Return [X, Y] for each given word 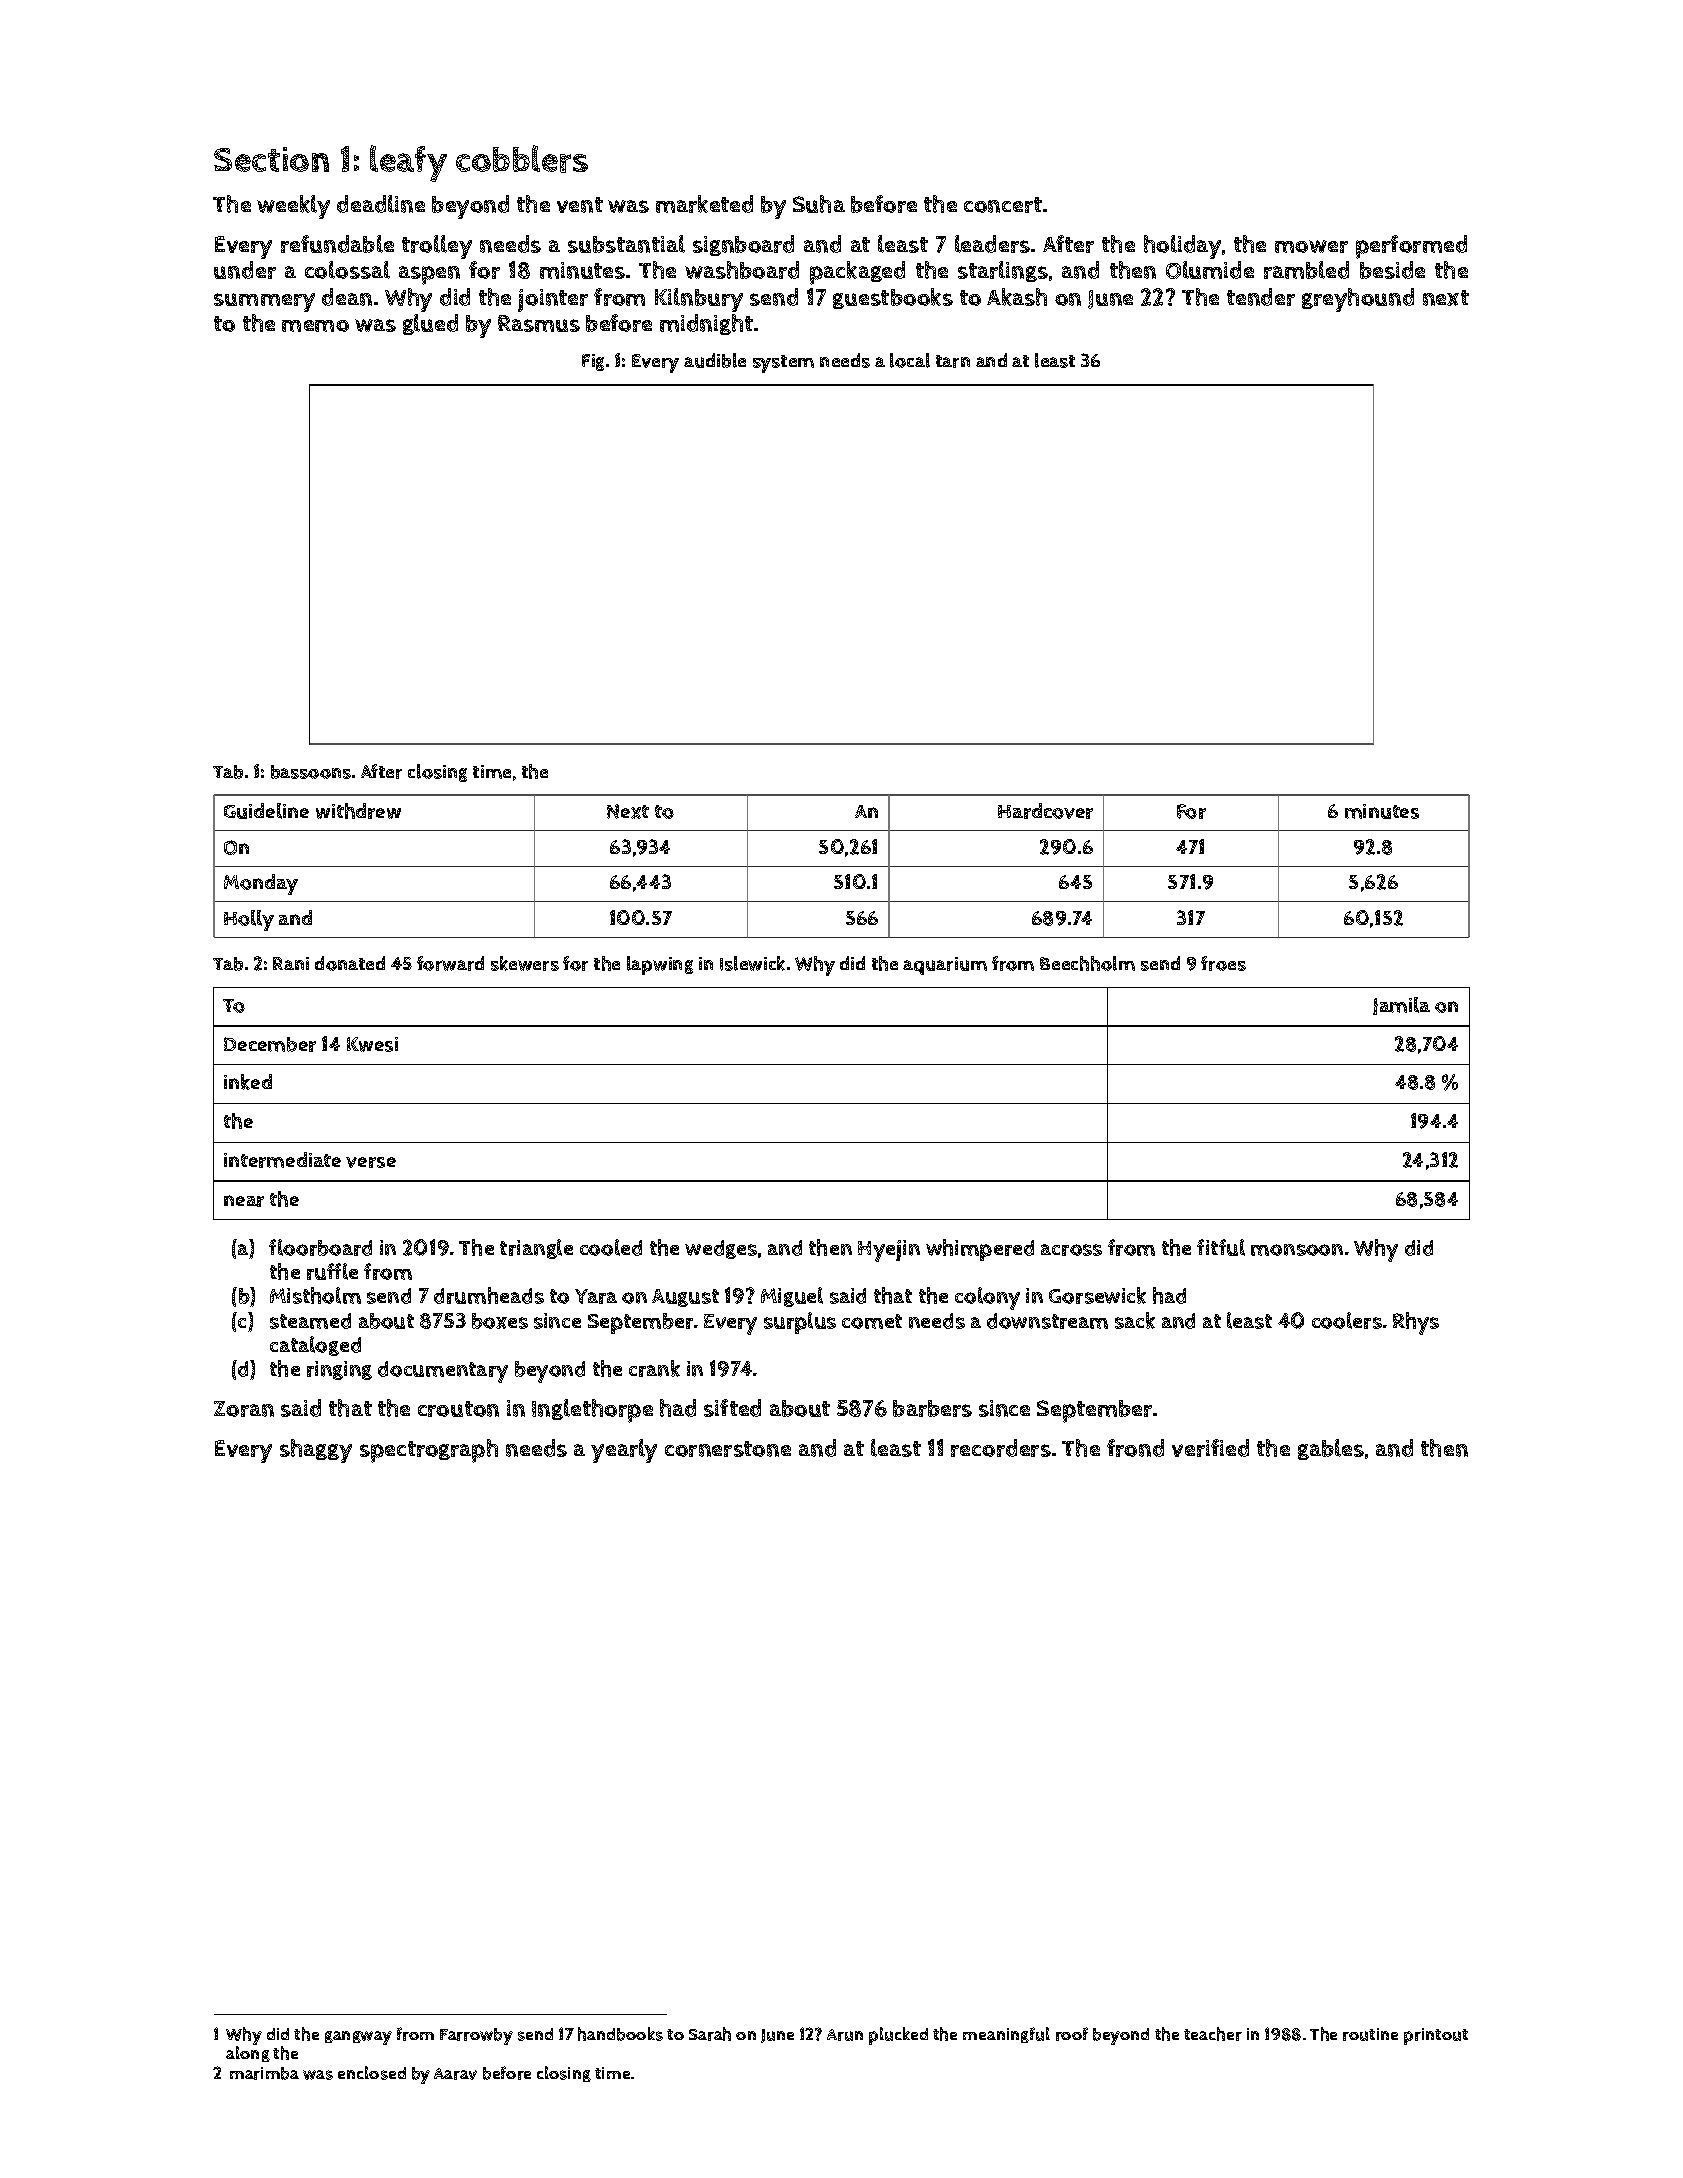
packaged [857, 273]
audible [715, 360]
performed [1411, 247]
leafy [408, 163]
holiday [1182, 247]
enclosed [372, 2073]
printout [1436, 2036]
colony [987, 1298]
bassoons [311, 772]
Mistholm [315, 1295]
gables [1331, 1449]
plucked [898, 2036]
